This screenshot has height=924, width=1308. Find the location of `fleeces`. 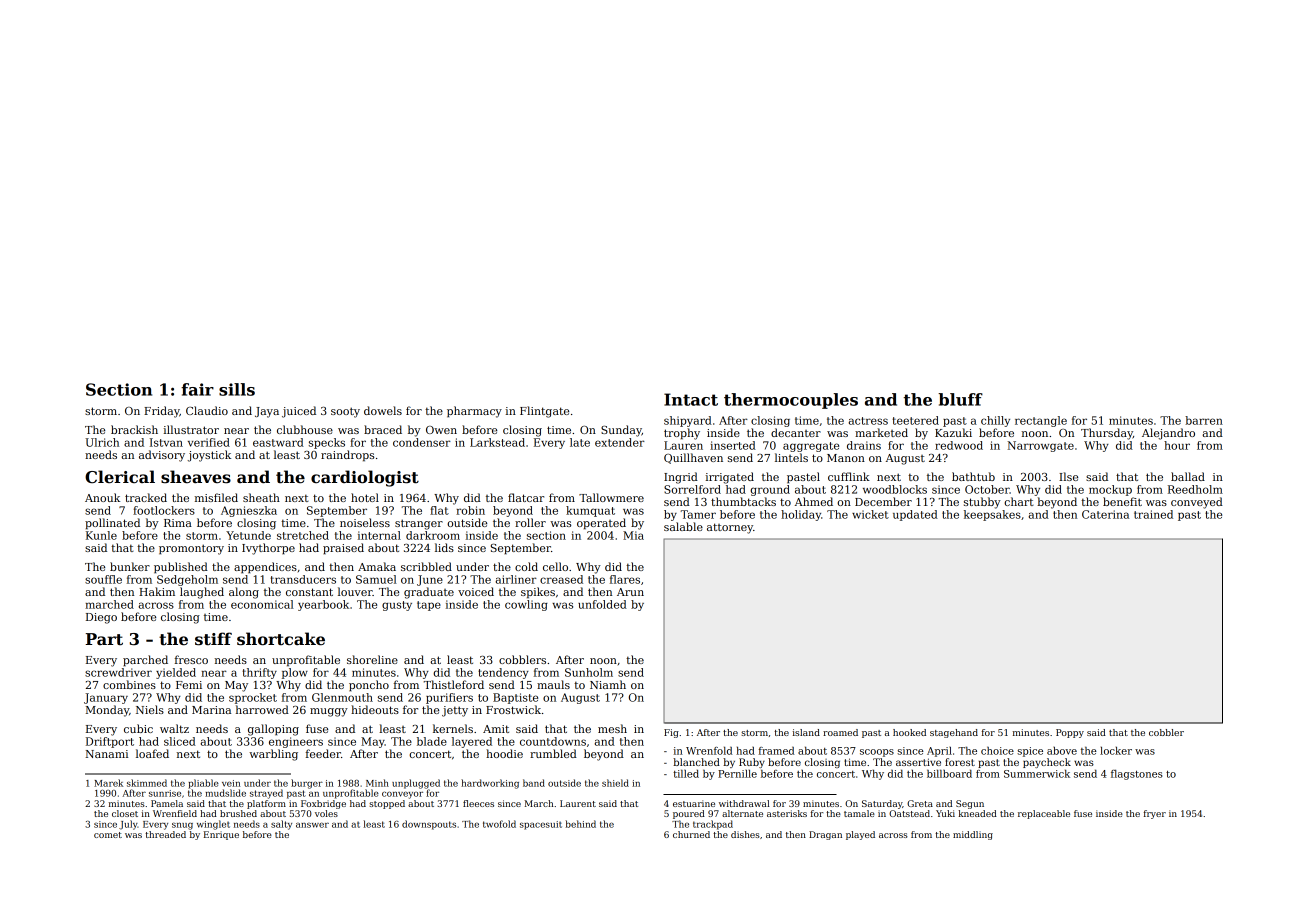

fleeces is located at coordinates (478, 803).
